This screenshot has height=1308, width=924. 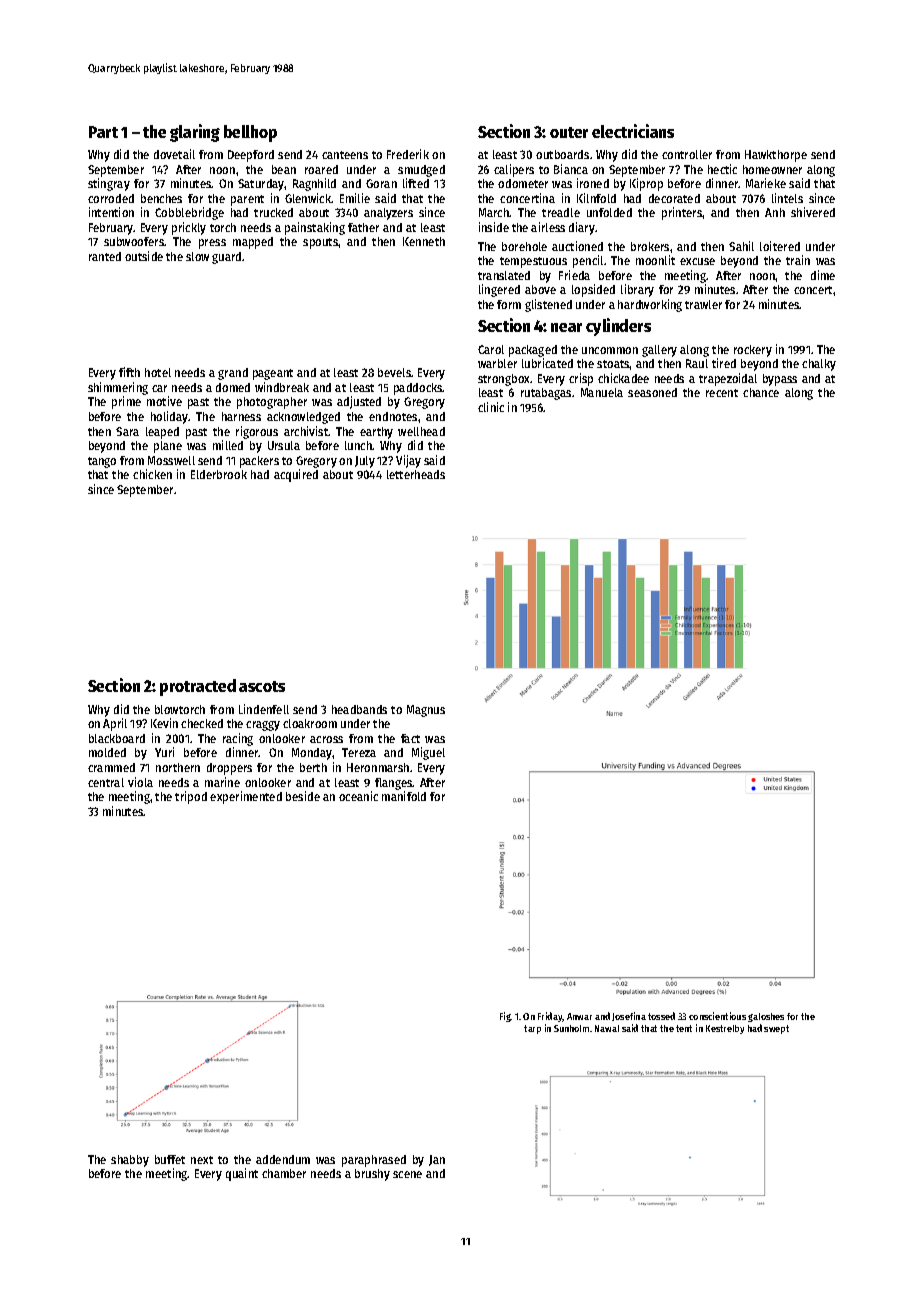 I want to click on Part, so click(x=103, y=132).
